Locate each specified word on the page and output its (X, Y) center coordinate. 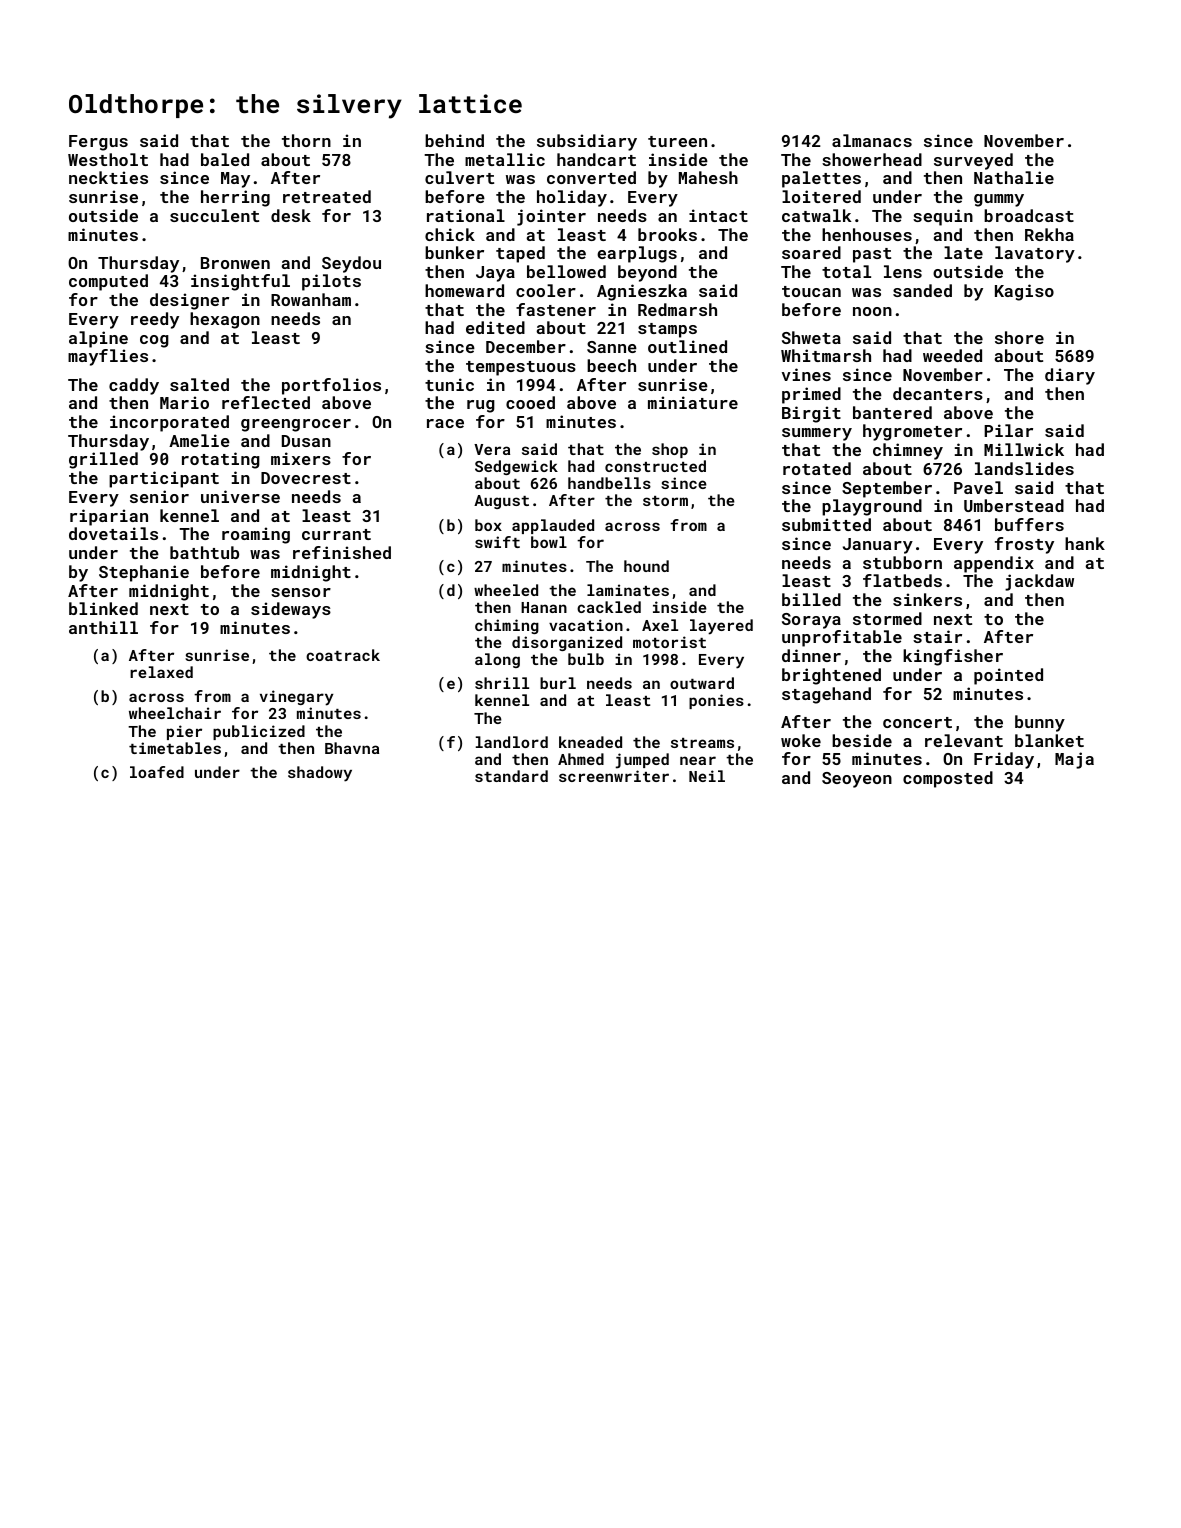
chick (450, 234)
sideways (291, 610)
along (497, 660)
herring (235, 198)
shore (1019, 337)
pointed (1008, 676)
